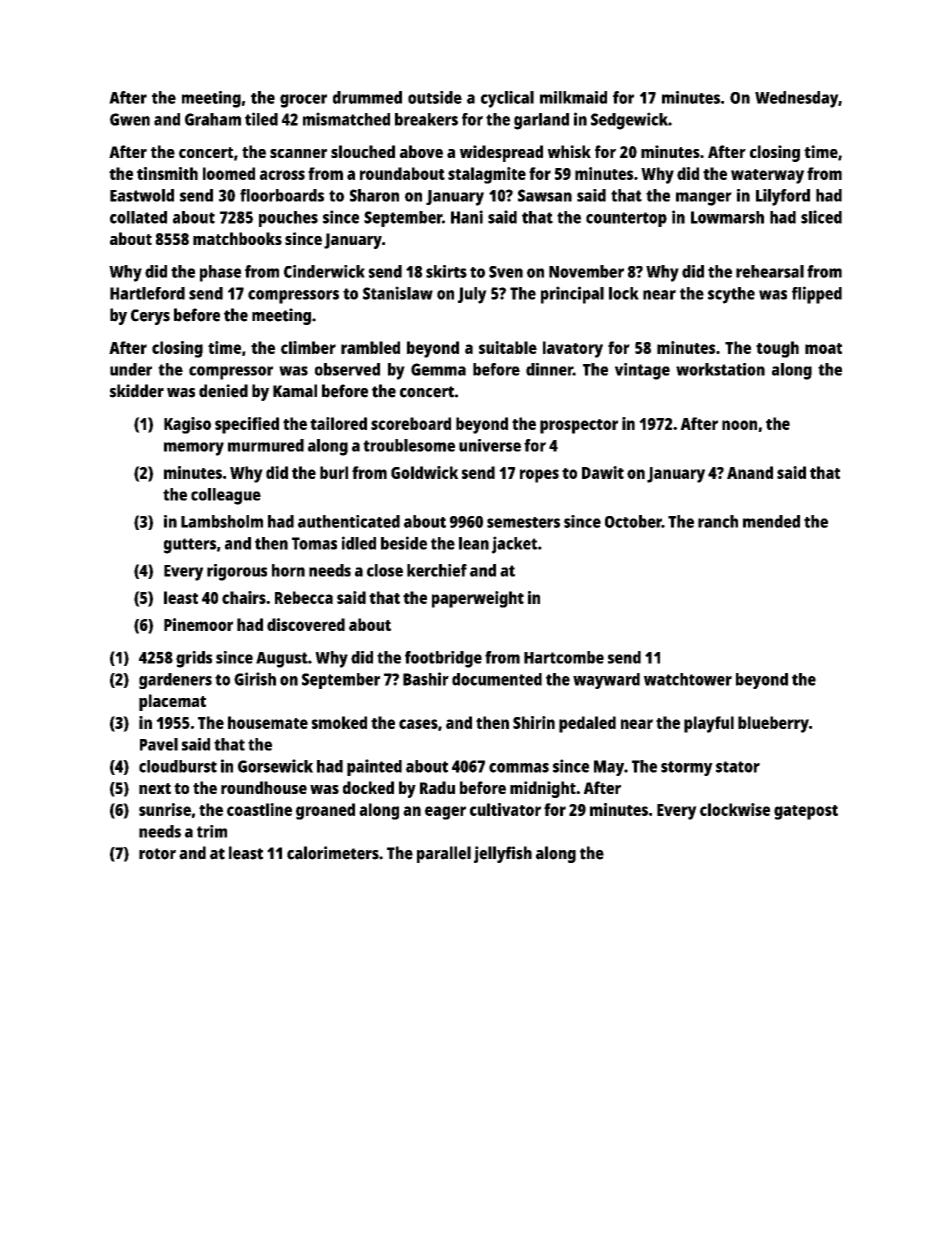 The width and height of the image is (952, 1233). I want to click on Shirin, so click(534, 722).
